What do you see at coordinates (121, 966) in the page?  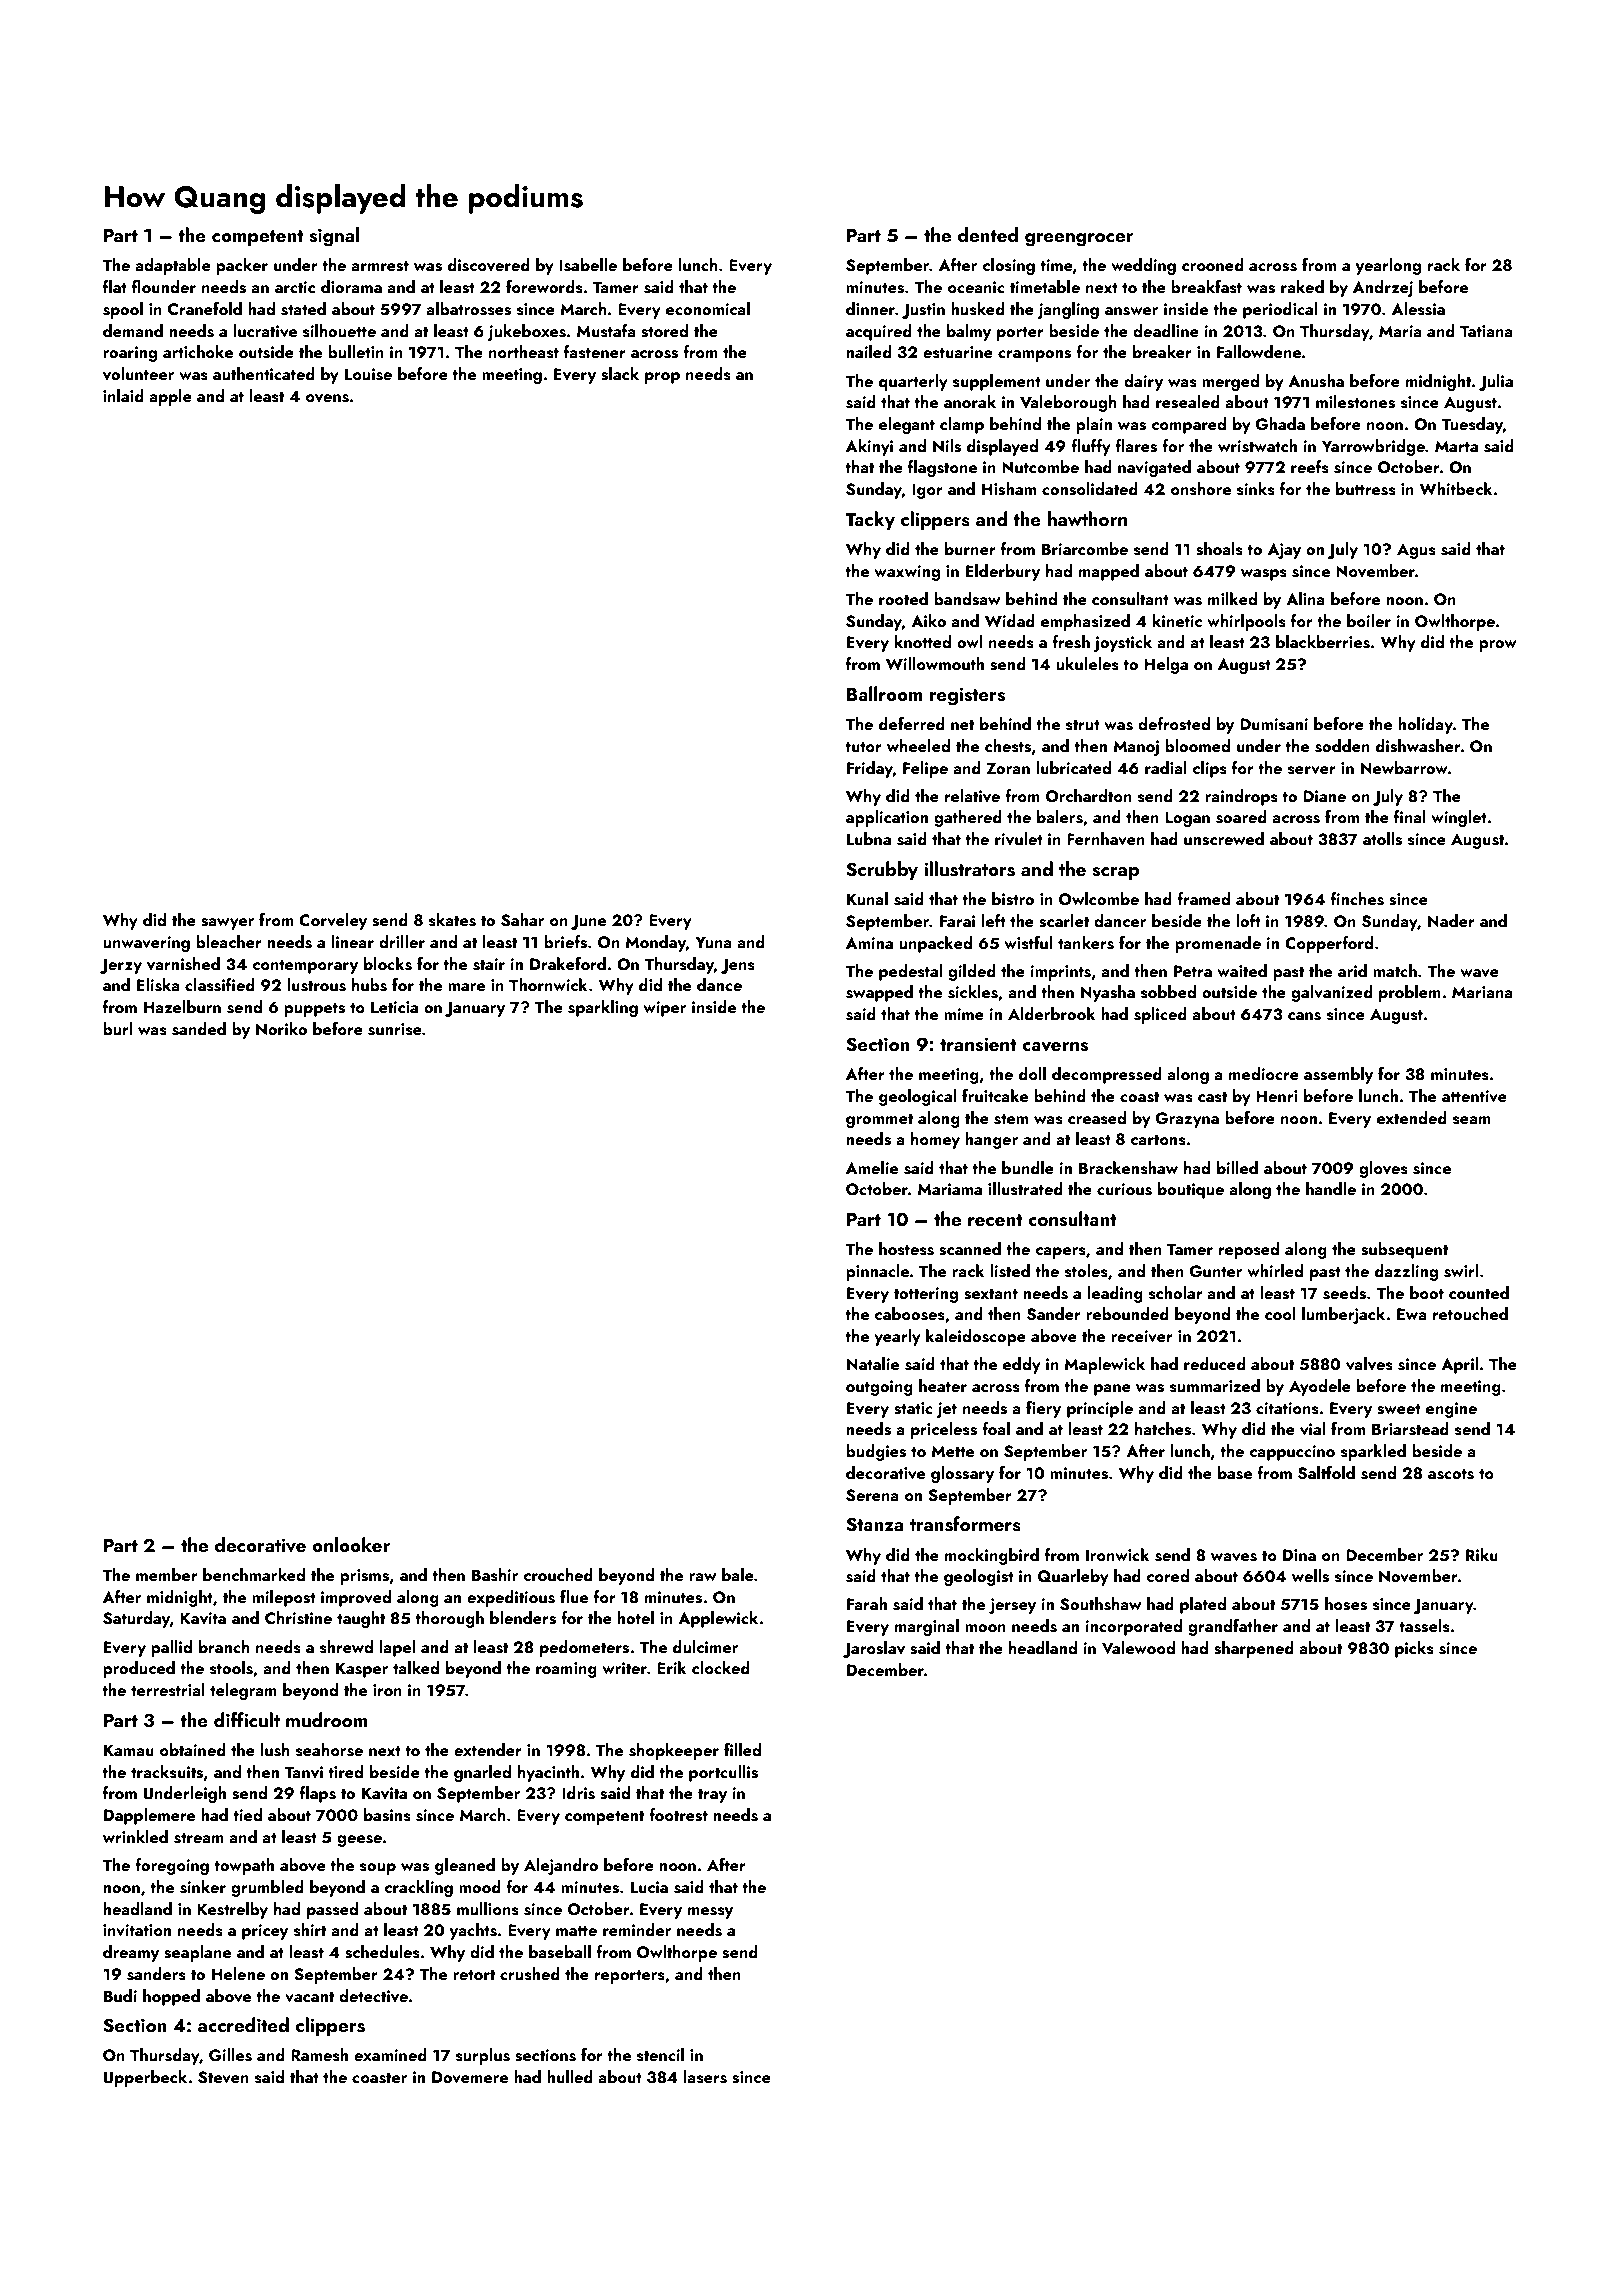 I see `Jerzy` at bounding box center [121, 966].
